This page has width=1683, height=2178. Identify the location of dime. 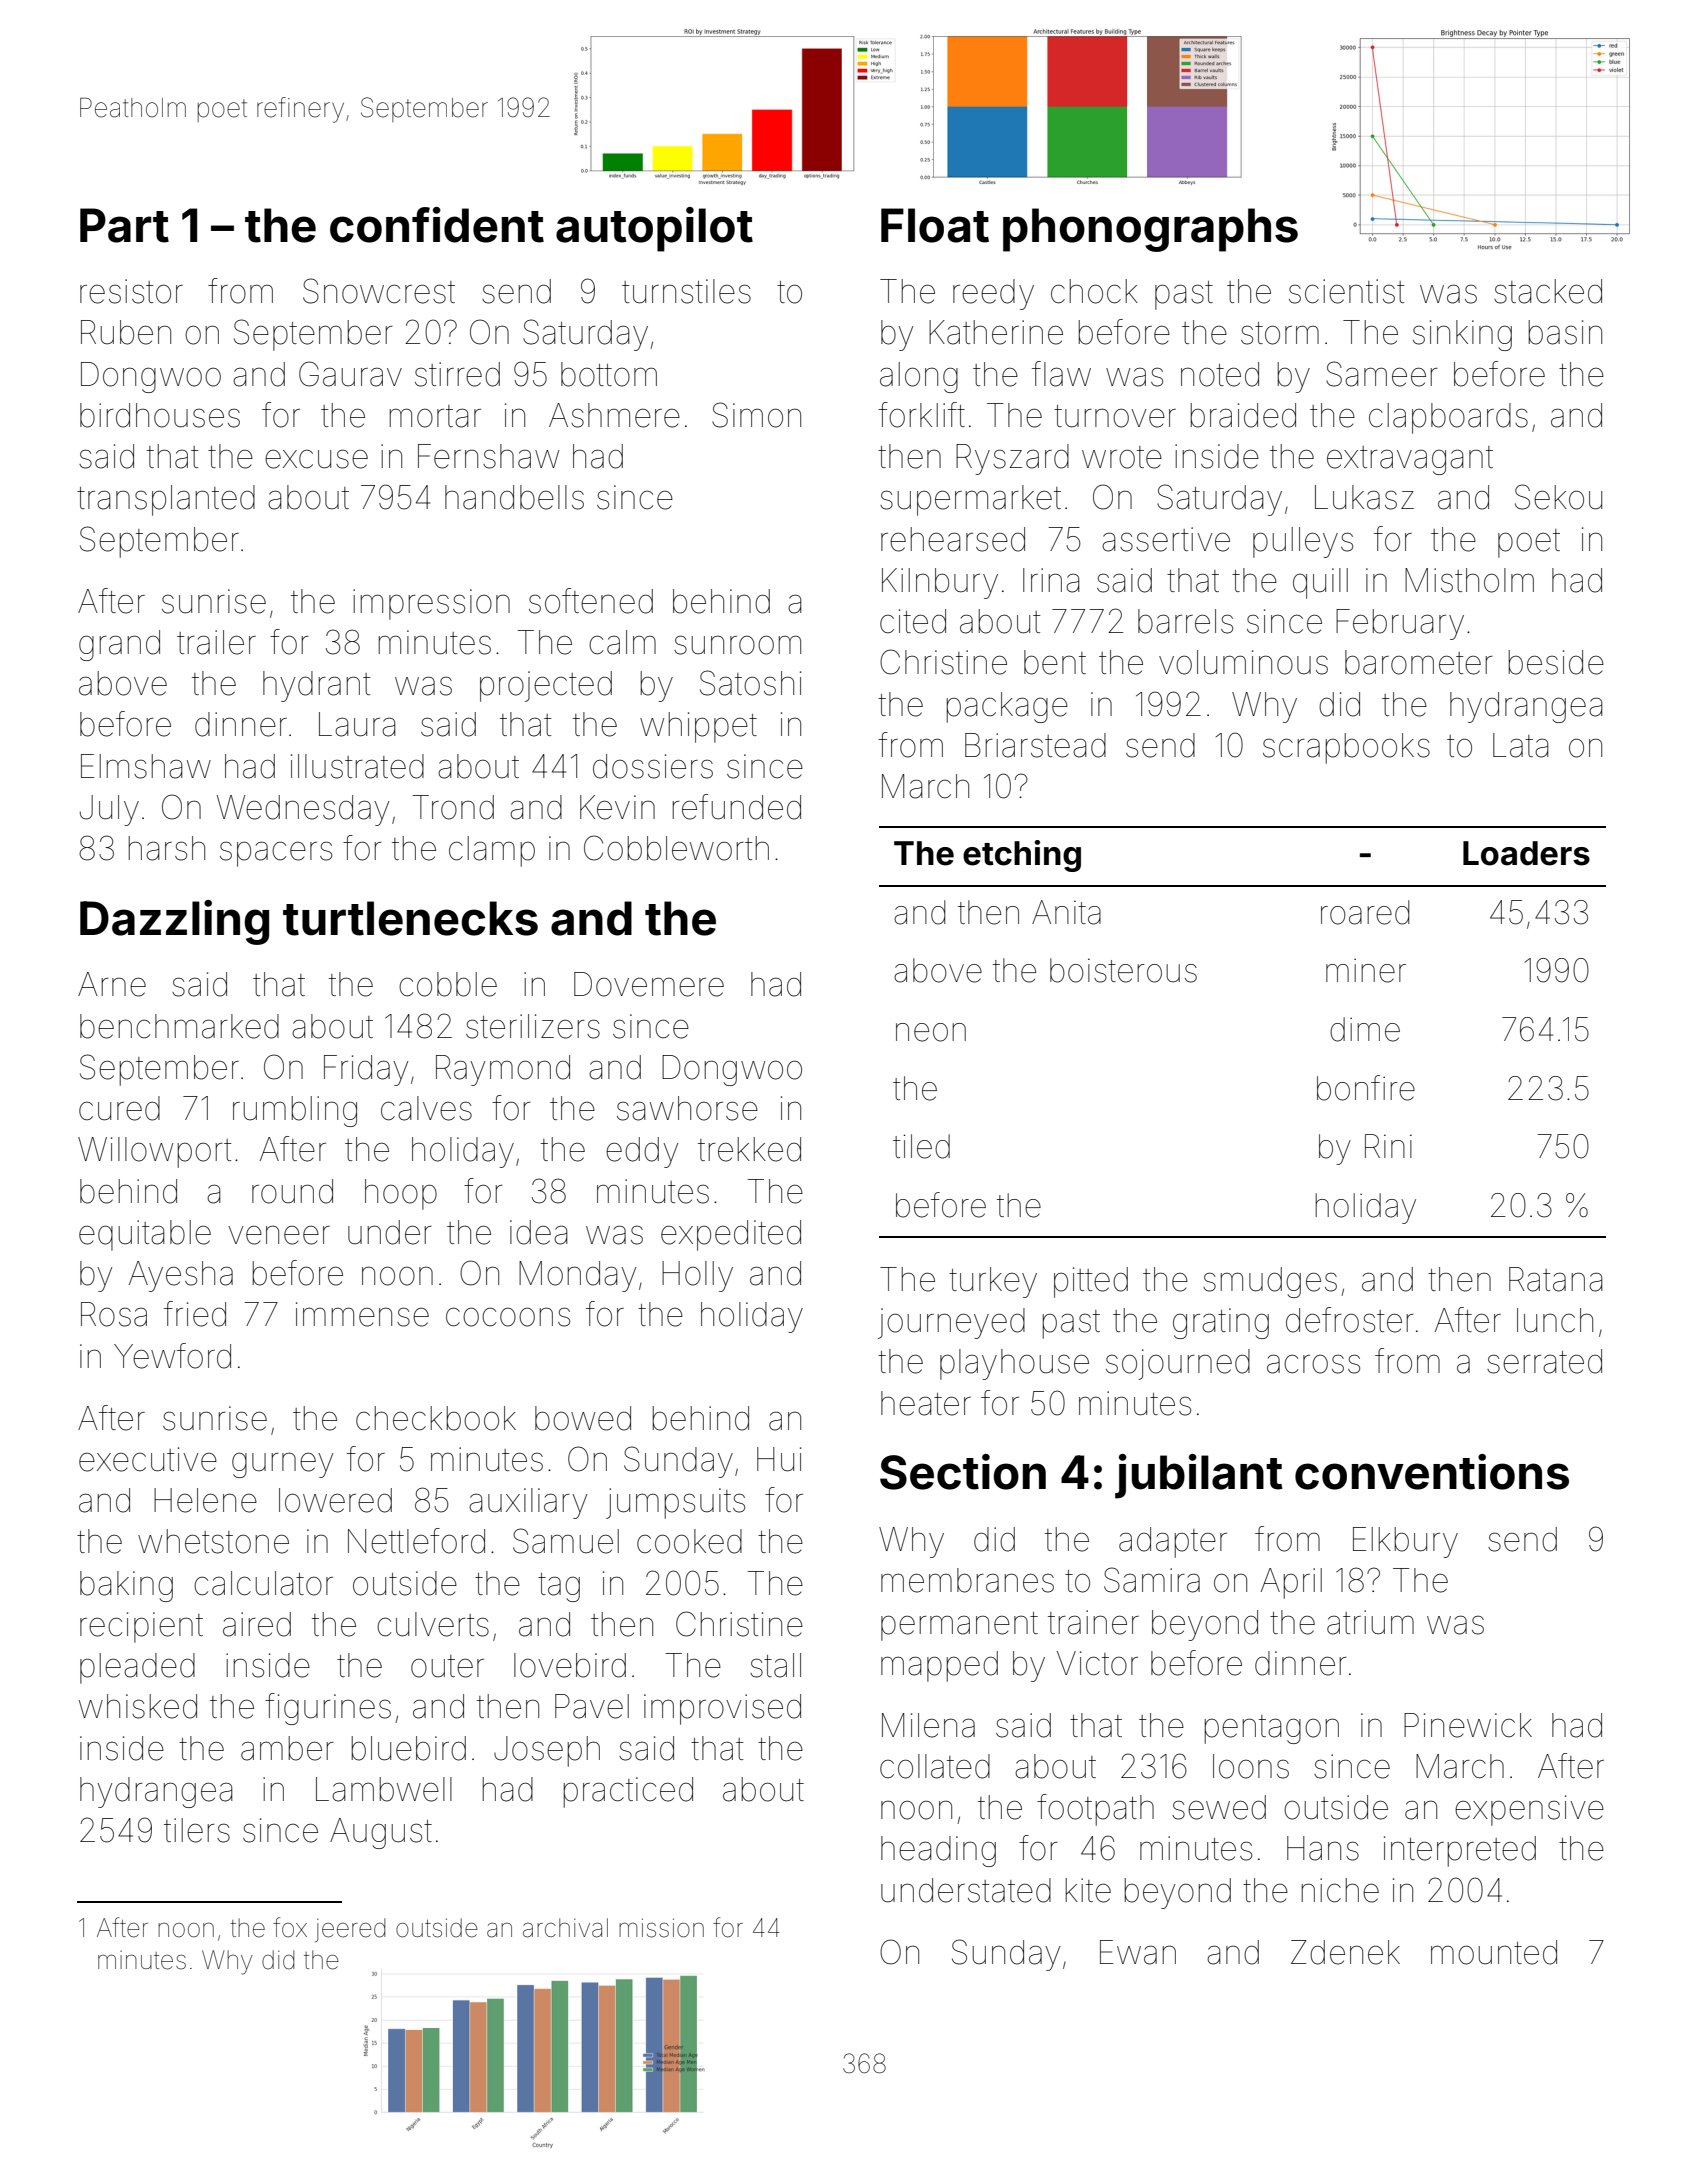
(1365, 1029).
